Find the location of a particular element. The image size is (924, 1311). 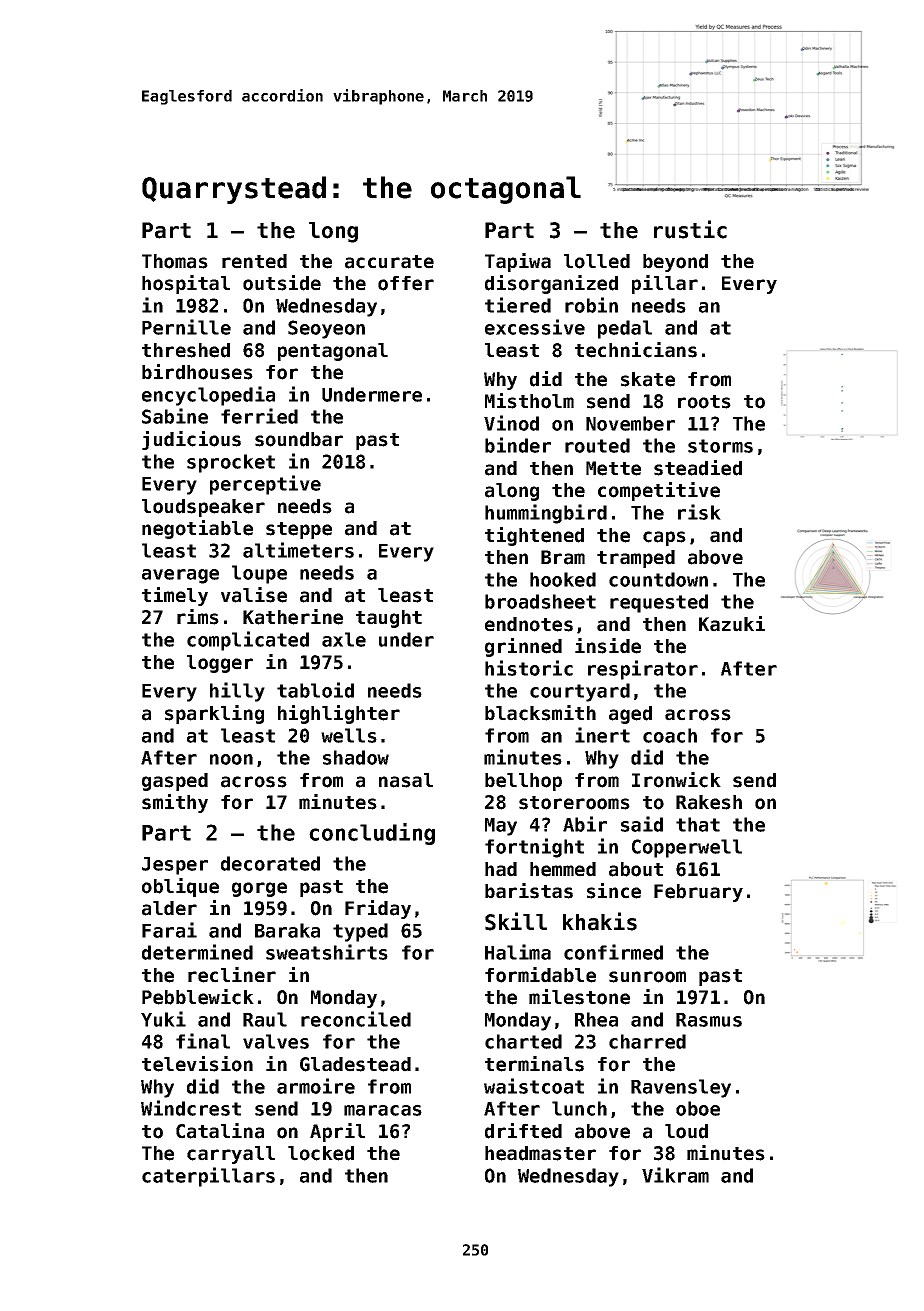

Thomas is located at coordinates (175, 261).
